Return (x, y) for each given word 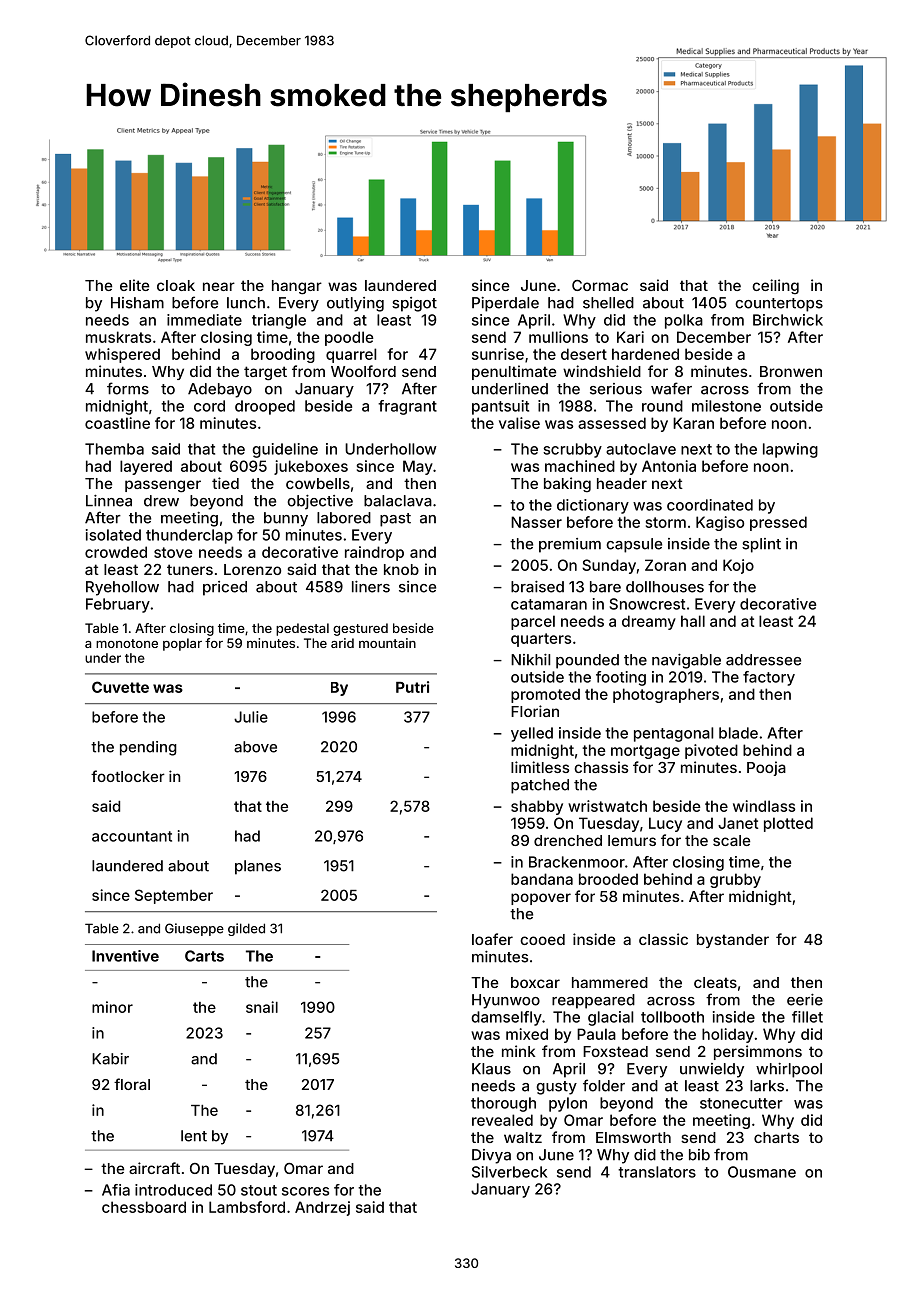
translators (657, 1172)
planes (258, 867)
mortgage (645, 752)
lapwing (790, 450)
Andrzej (322, 1208)
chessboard (144, 1207)
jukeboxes (311, 467)
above (255, 747)
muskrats (118, 337)
